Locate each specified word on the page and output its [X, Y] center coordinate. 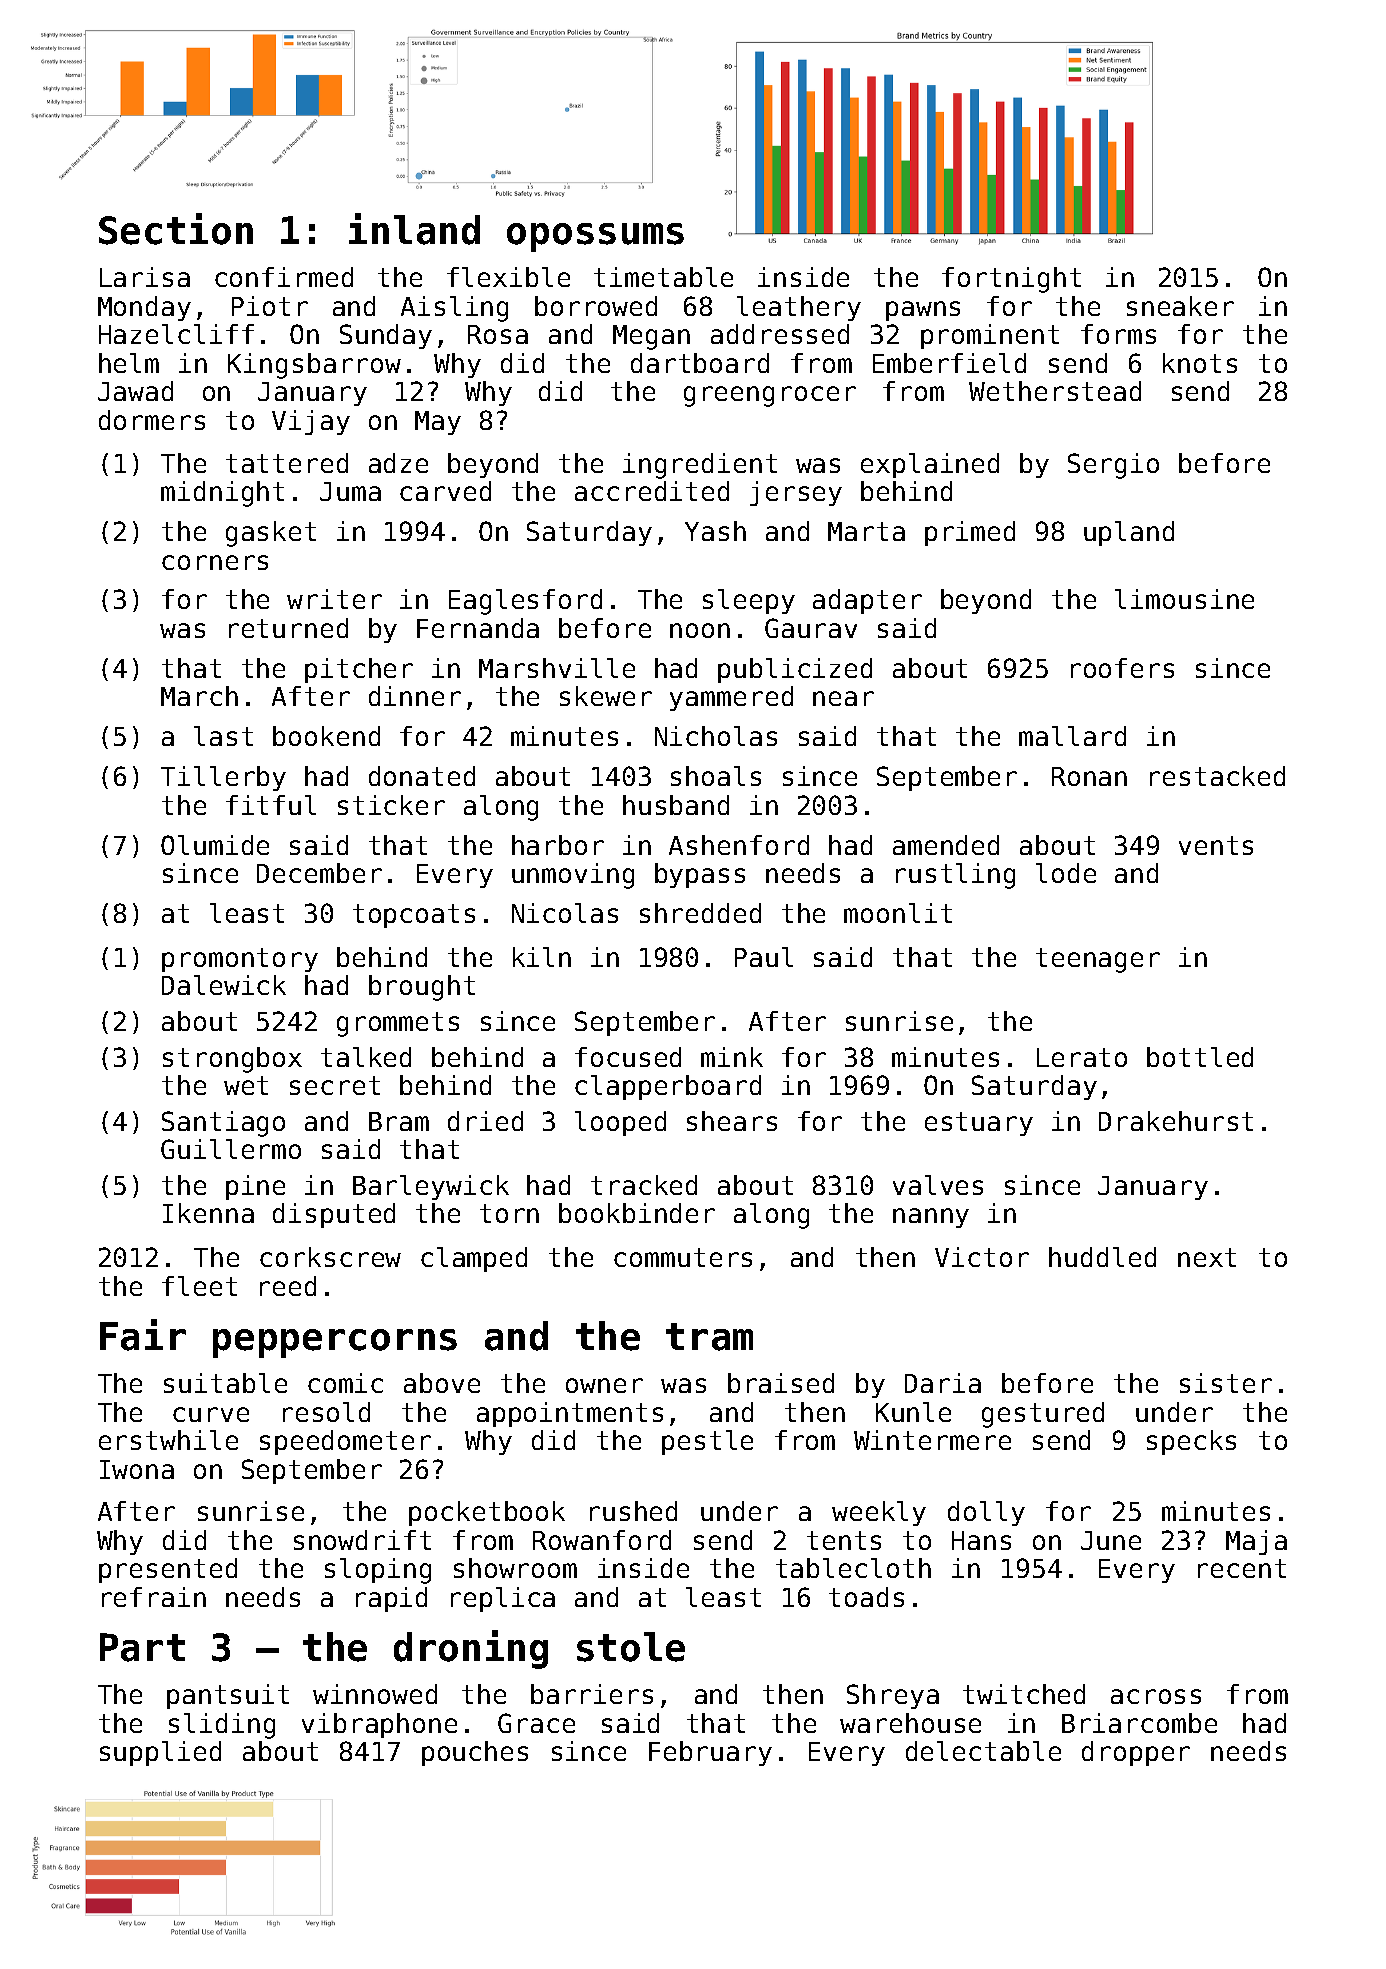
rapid [391, 1599]
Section [176, 229]
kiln [542, 957]
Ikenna [208, 1213]
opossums [595, 237]
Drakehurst [1176, 1121]
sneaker [1180, 306]
